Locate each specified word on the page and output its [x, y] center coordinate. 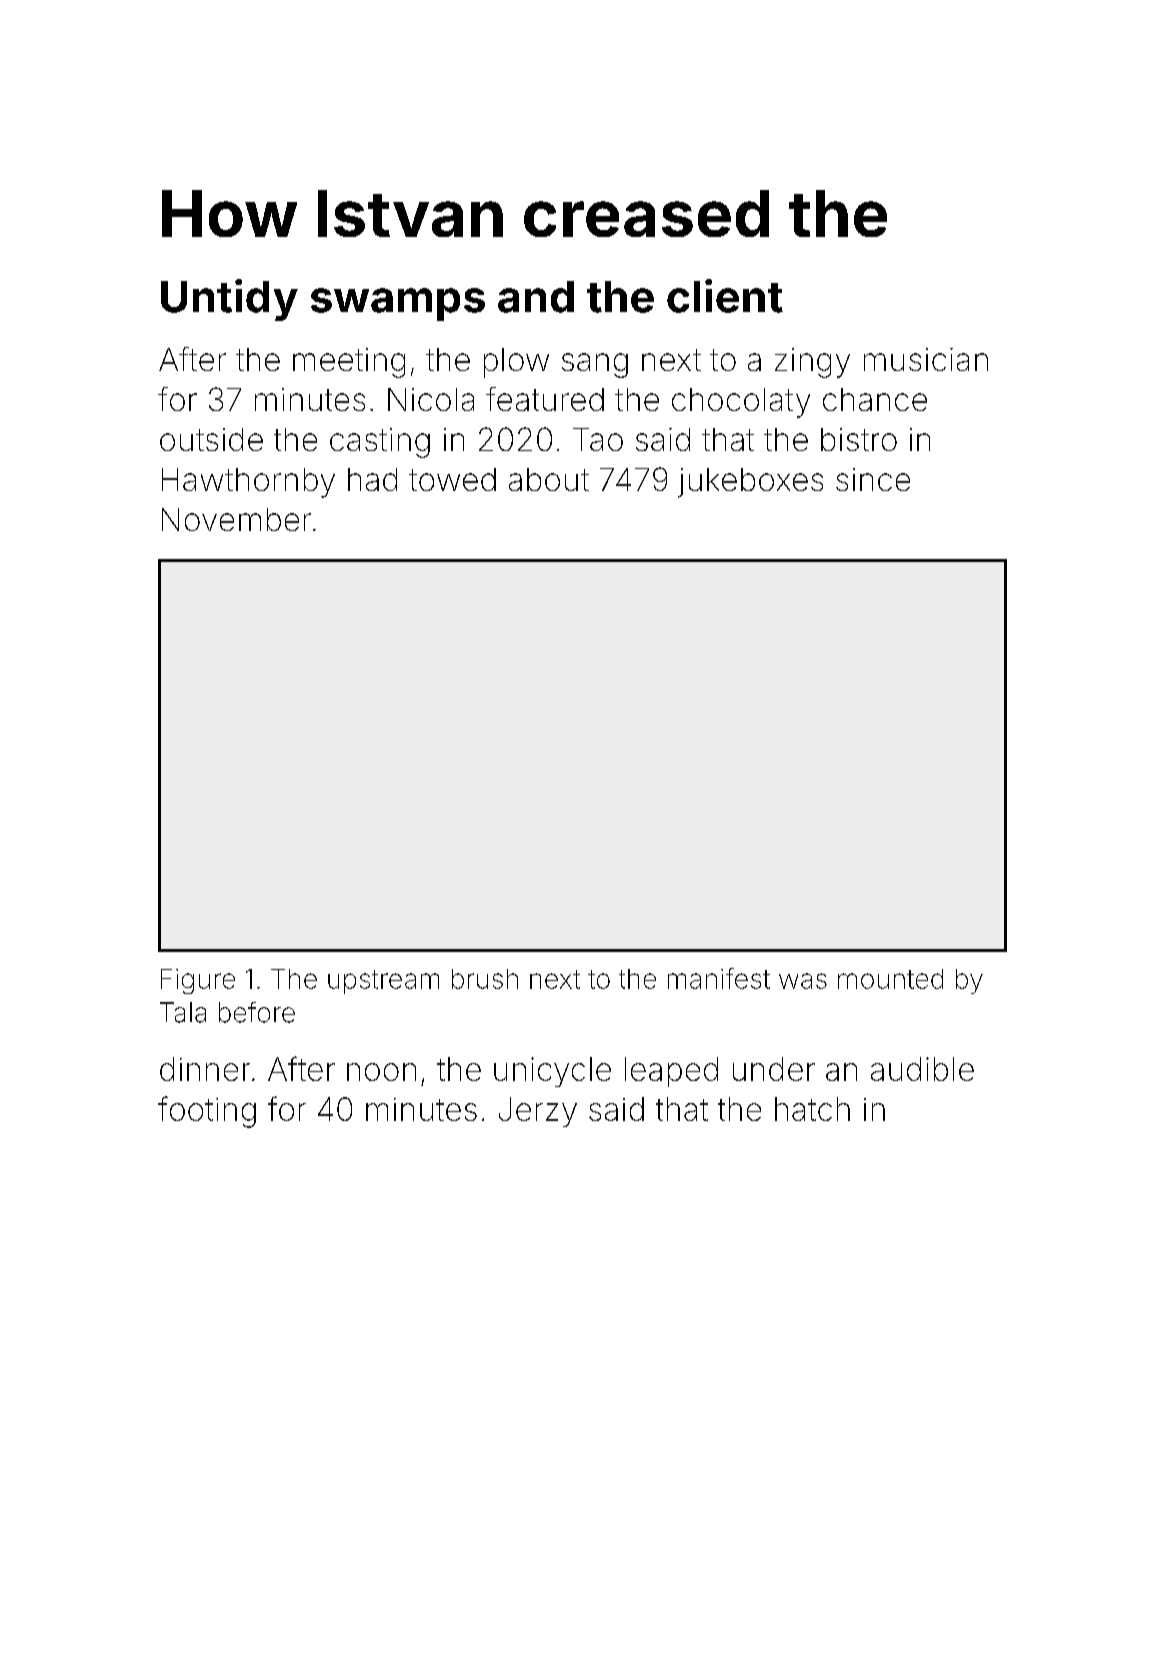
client [725, 296]
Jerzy [538, 1112]
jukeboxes [750, 483]
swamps [398, 304]
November [236, 519]
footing [207, 1112]
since [873, 479]
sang [595, 365]
